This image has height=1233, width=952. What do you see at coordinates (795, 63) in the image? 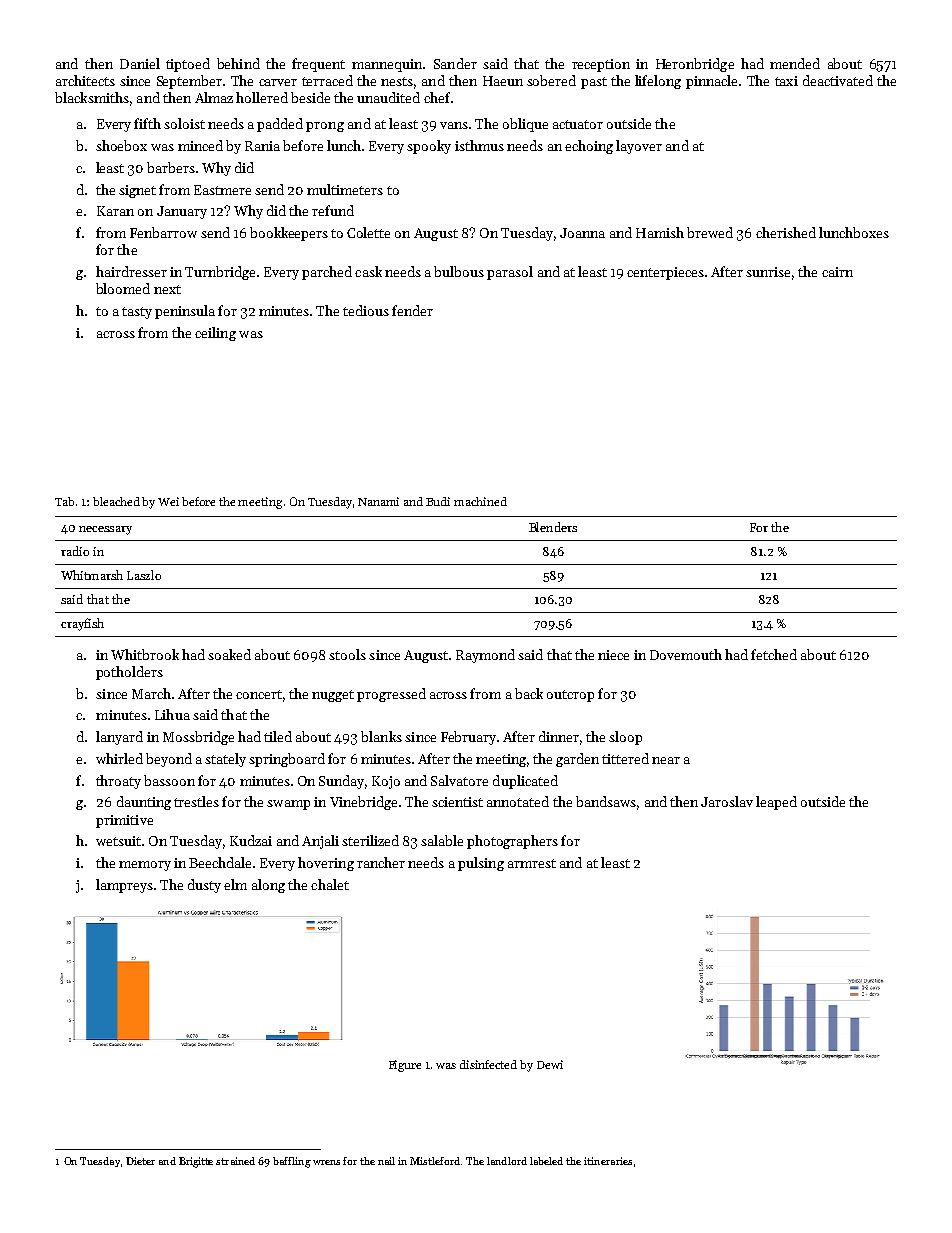
I see `mended` at bounding box center [795, 63].
